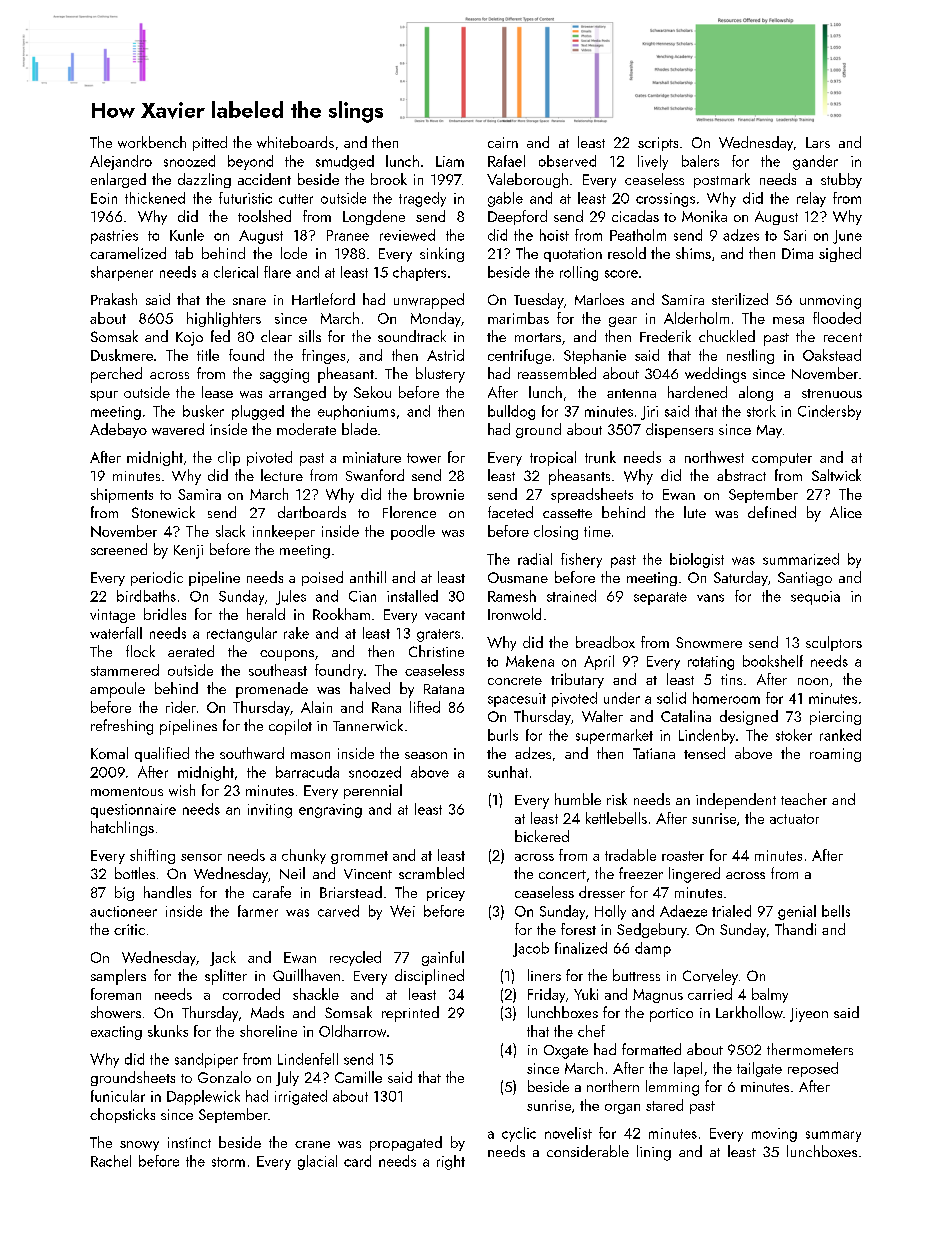 This screenshot has height=1233, width=952. What do you see at coordinates (245, 198) in the screenshot?
I see `futuristic` at bounding box center [245, 198].
